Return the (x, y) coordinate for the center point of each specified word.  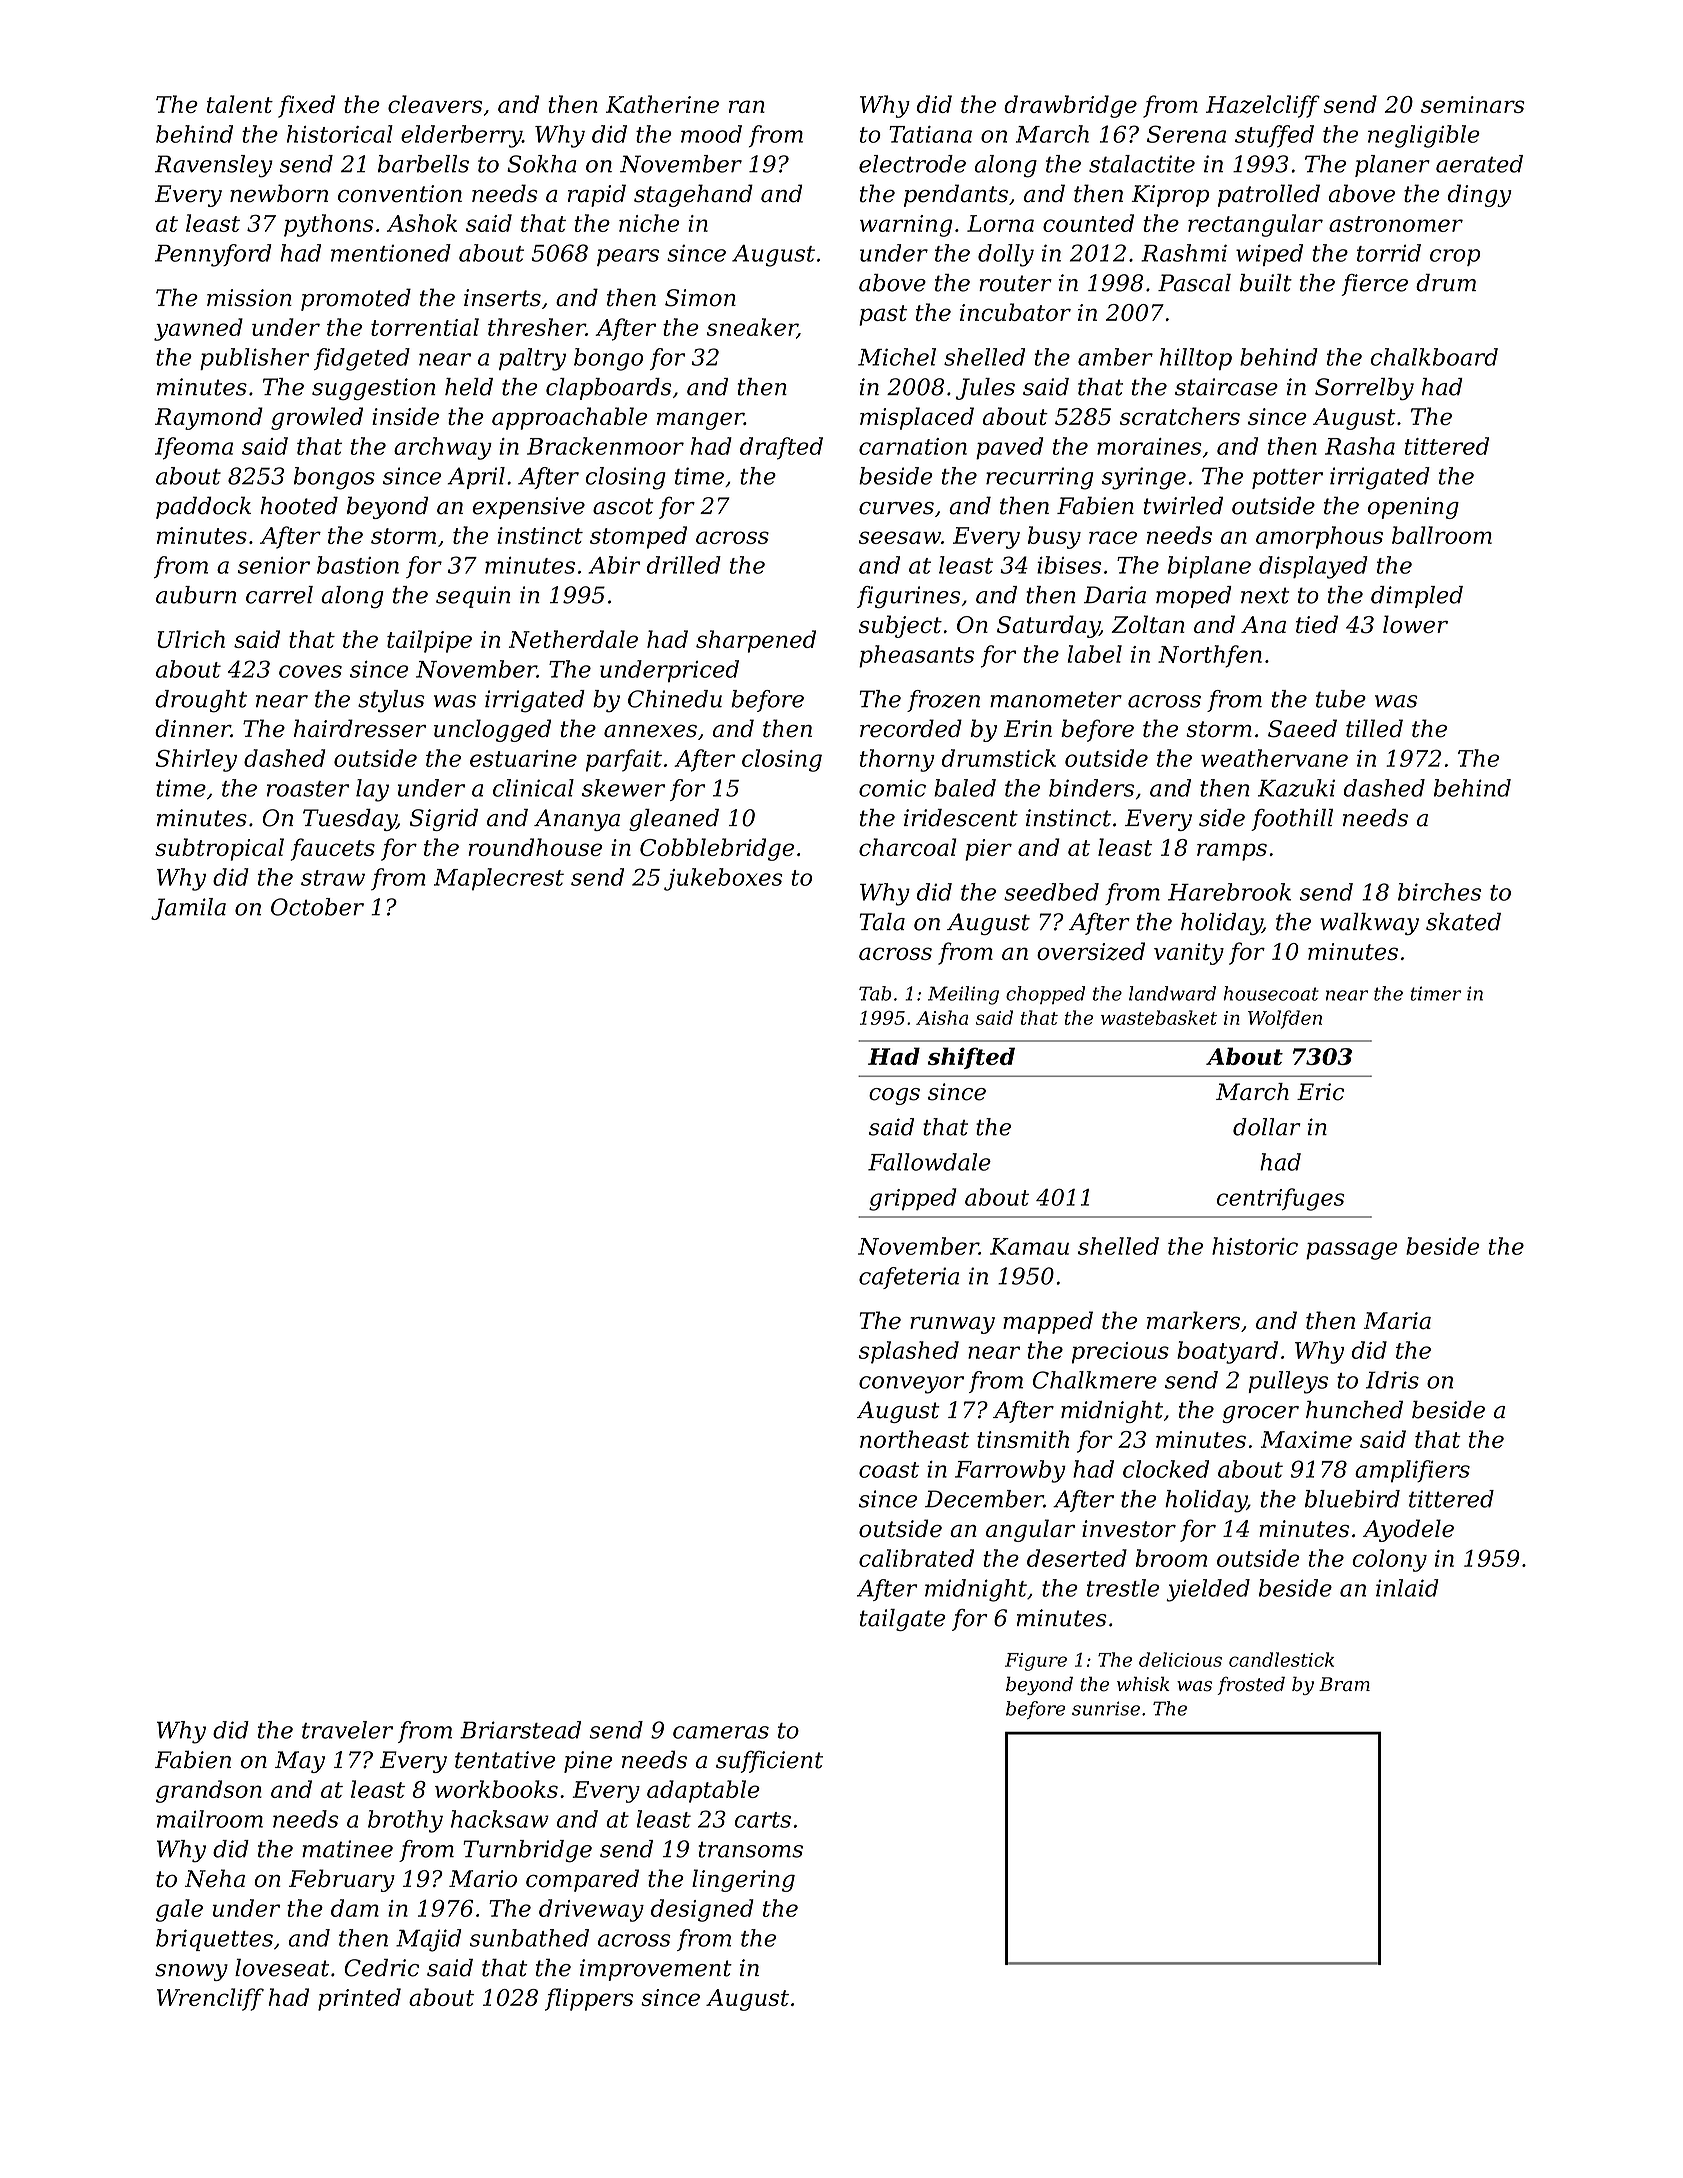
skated (1463, 922)
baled (965, 788)
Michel (897, 357)
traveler (347, 1730)
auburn (196, 595)
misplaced (917, 418)
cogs (894, 1096)
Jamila (188, 909)
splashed (909, 1352)
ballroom (1442, 535)
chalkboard (1434, 357)
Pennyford (213, 255)
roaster (308, 789)
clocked (1166, 1469)
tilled (1374, 728)
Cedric (381, 1968)
